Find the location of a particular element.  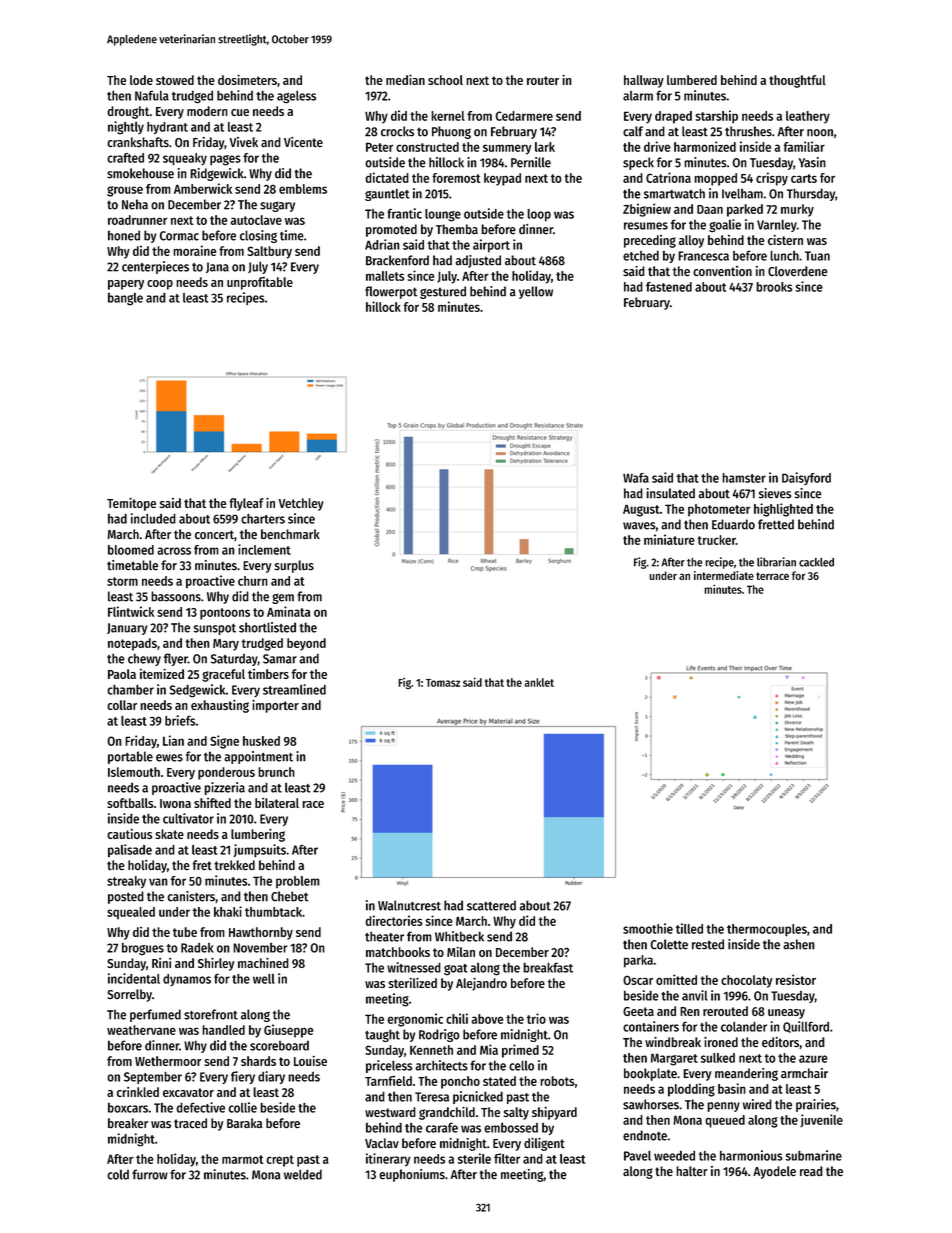

cackled is located at coordinates (816, 562).
